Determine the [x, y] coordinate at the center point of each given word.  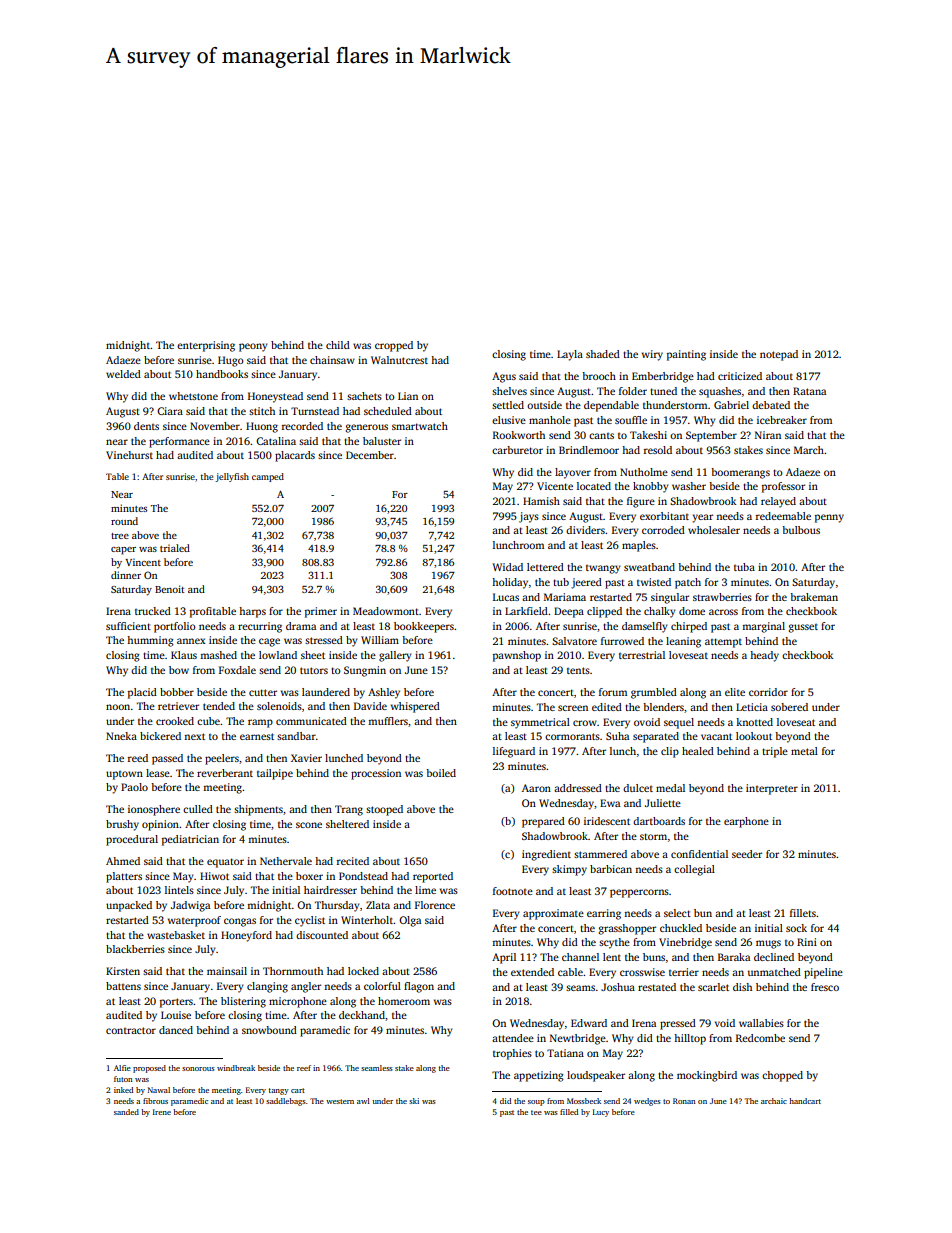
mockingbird [707, 1076]
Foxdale [237, 670]
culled [198, 809]
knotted [754, 722]
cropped [394, 346]
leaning [683, 642]
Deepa [569, 612]
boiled [441, 773]
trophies [512, 1054]
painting [686, 355]
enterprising [206, 346]
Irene [162, 1112]
